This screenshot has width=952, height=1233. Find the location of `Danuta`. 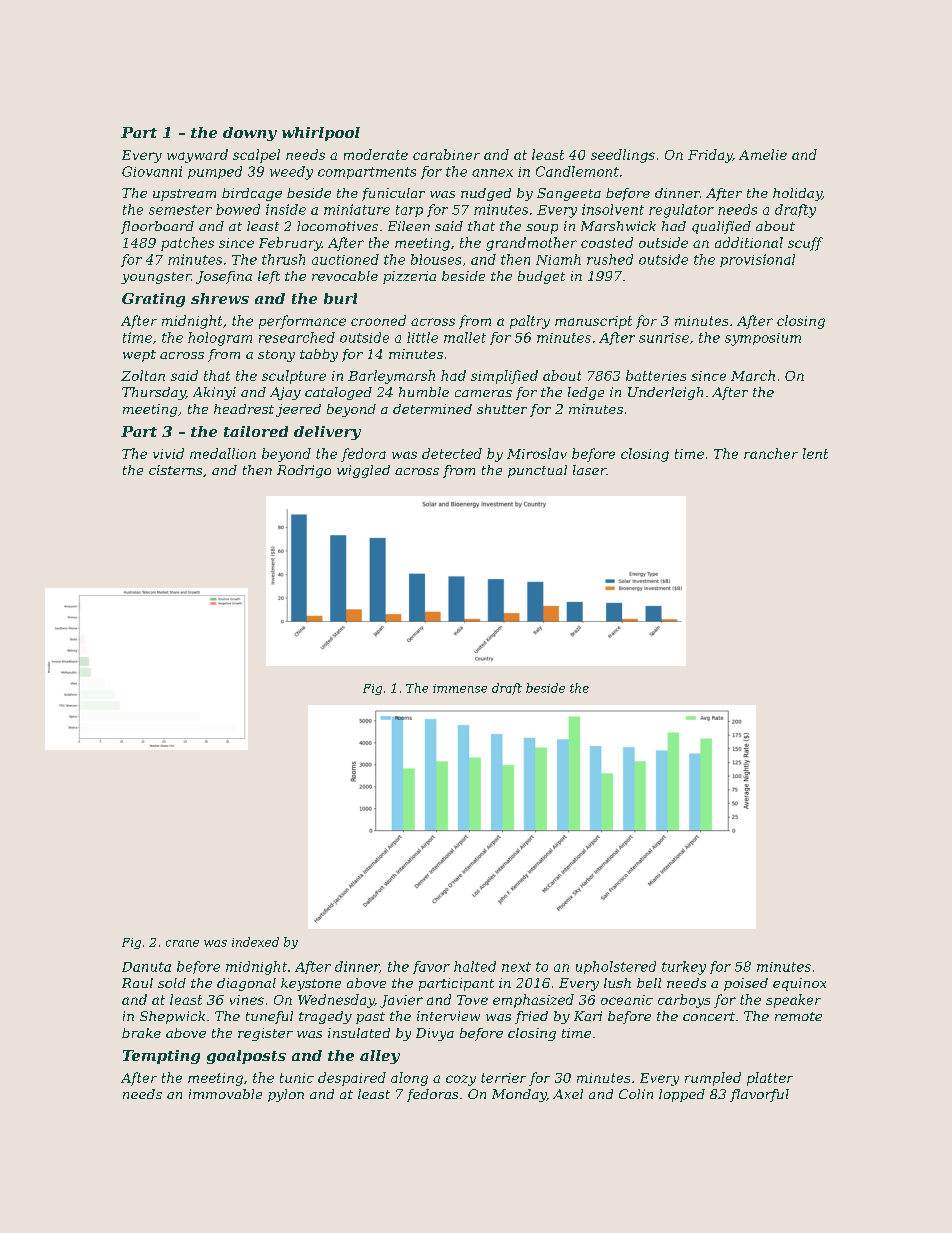

Danuta is located at coordinates (146, 967).
